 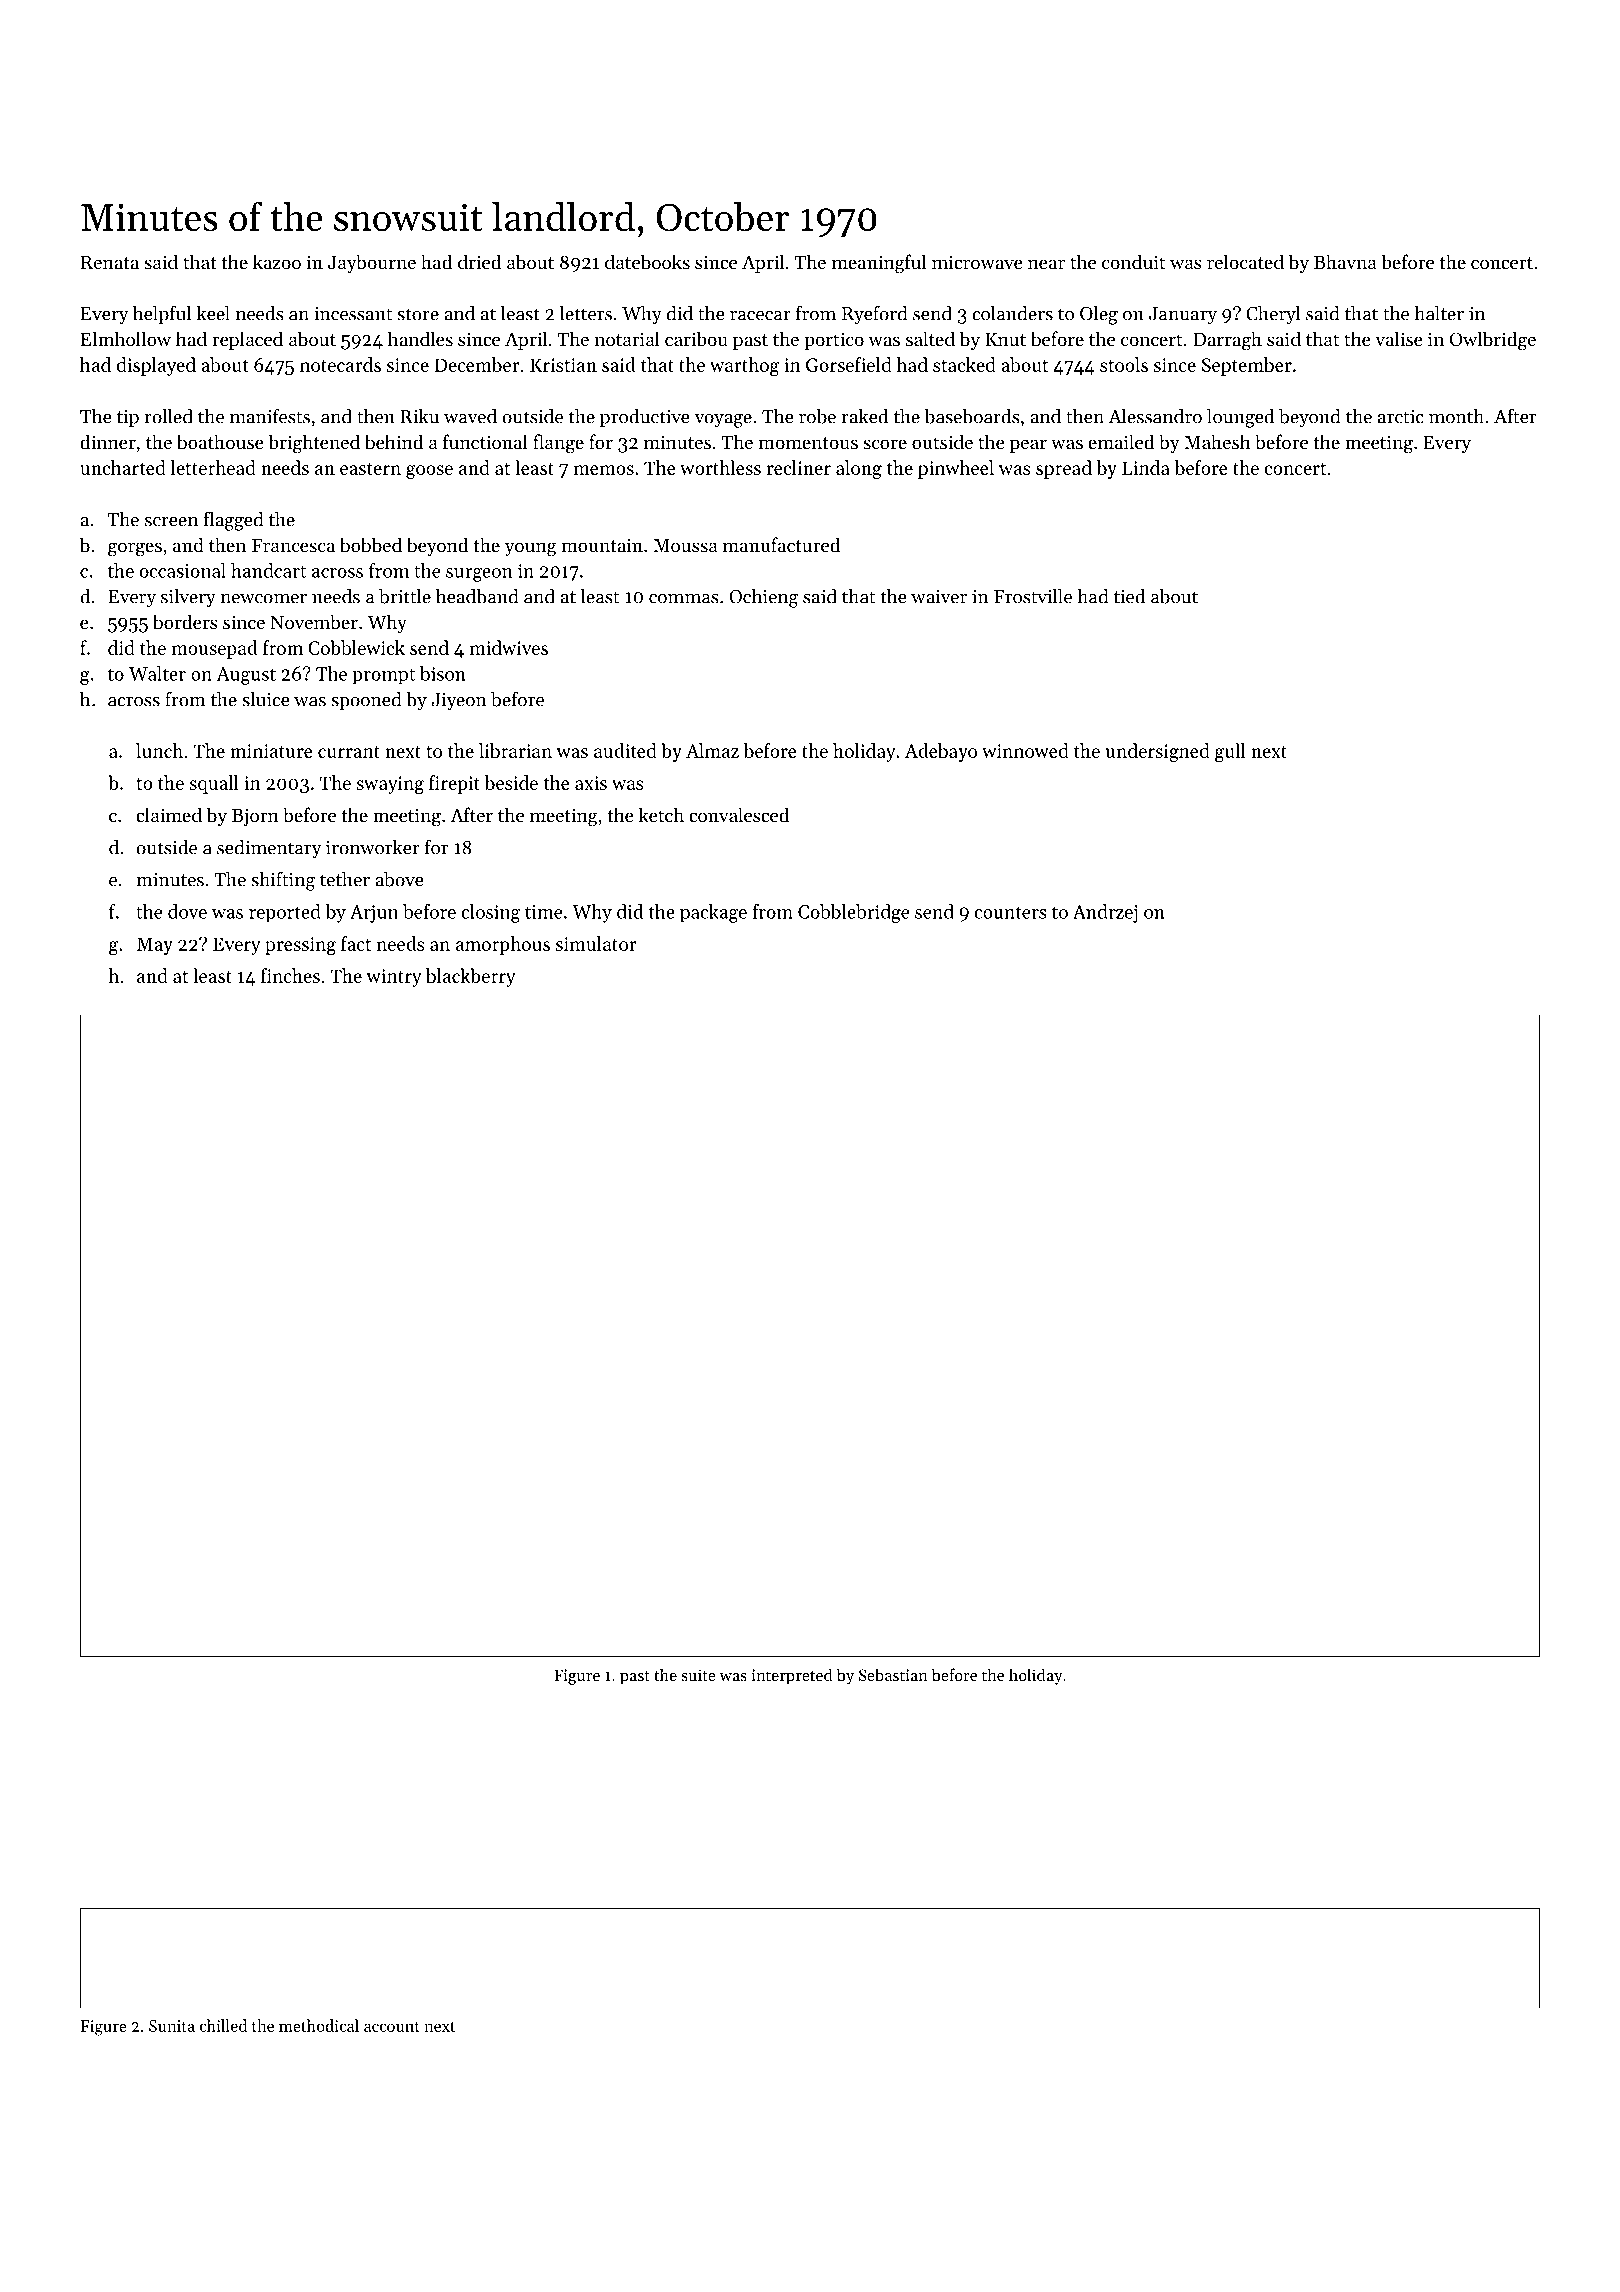 What do you see at coordinates (392, 2027) in the page?
I see `account` at bounding box center [392, 2027].
